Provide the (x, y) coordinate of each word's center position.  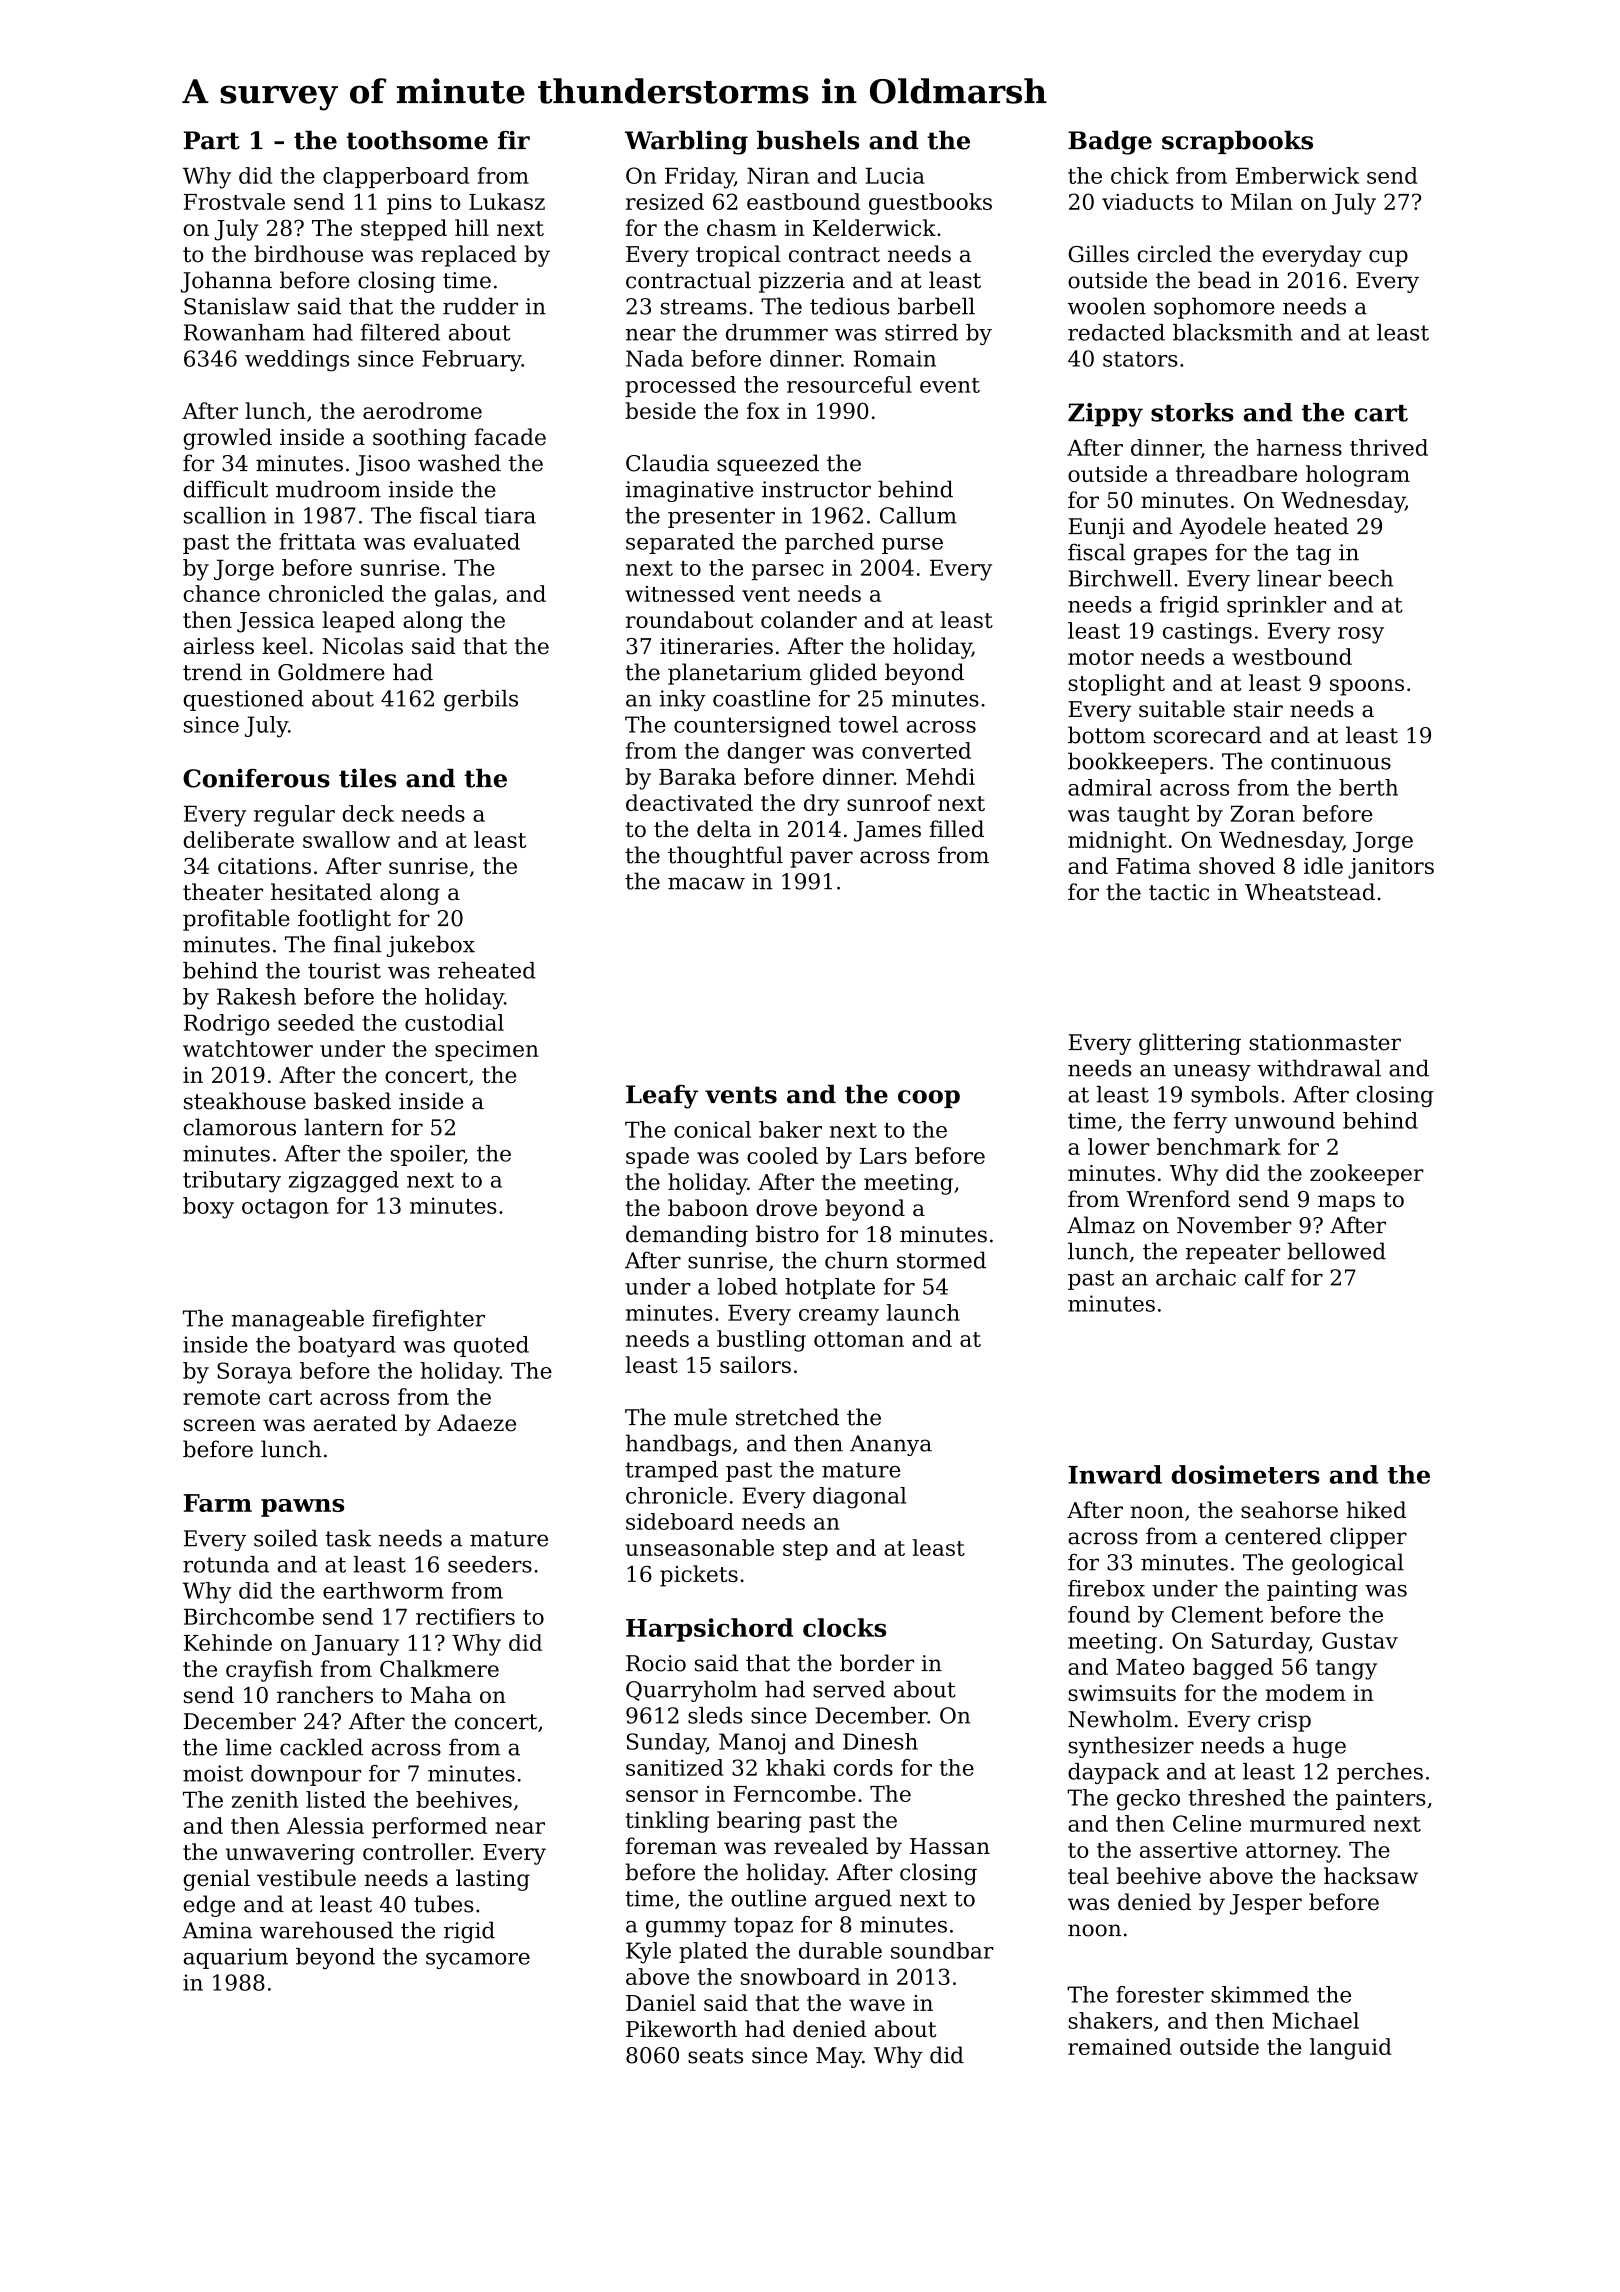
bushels (808, 140)
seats (715, 2056)
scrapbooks (1237, 142)
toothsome (417, 140)
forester (1160, 1994)
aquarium (236, 1958)
